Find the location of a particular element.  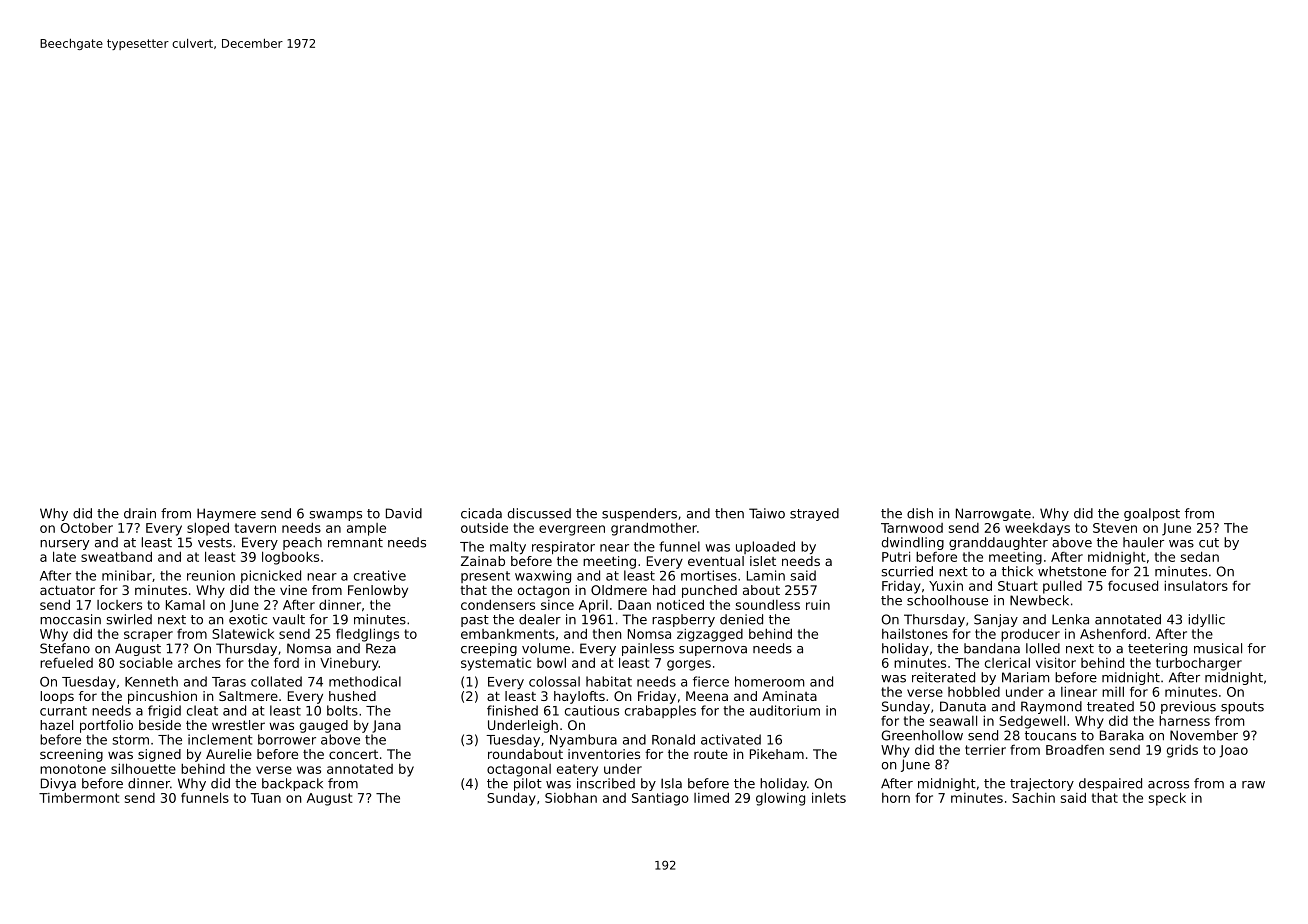

logbooks is located at coordinates (290, 558).
